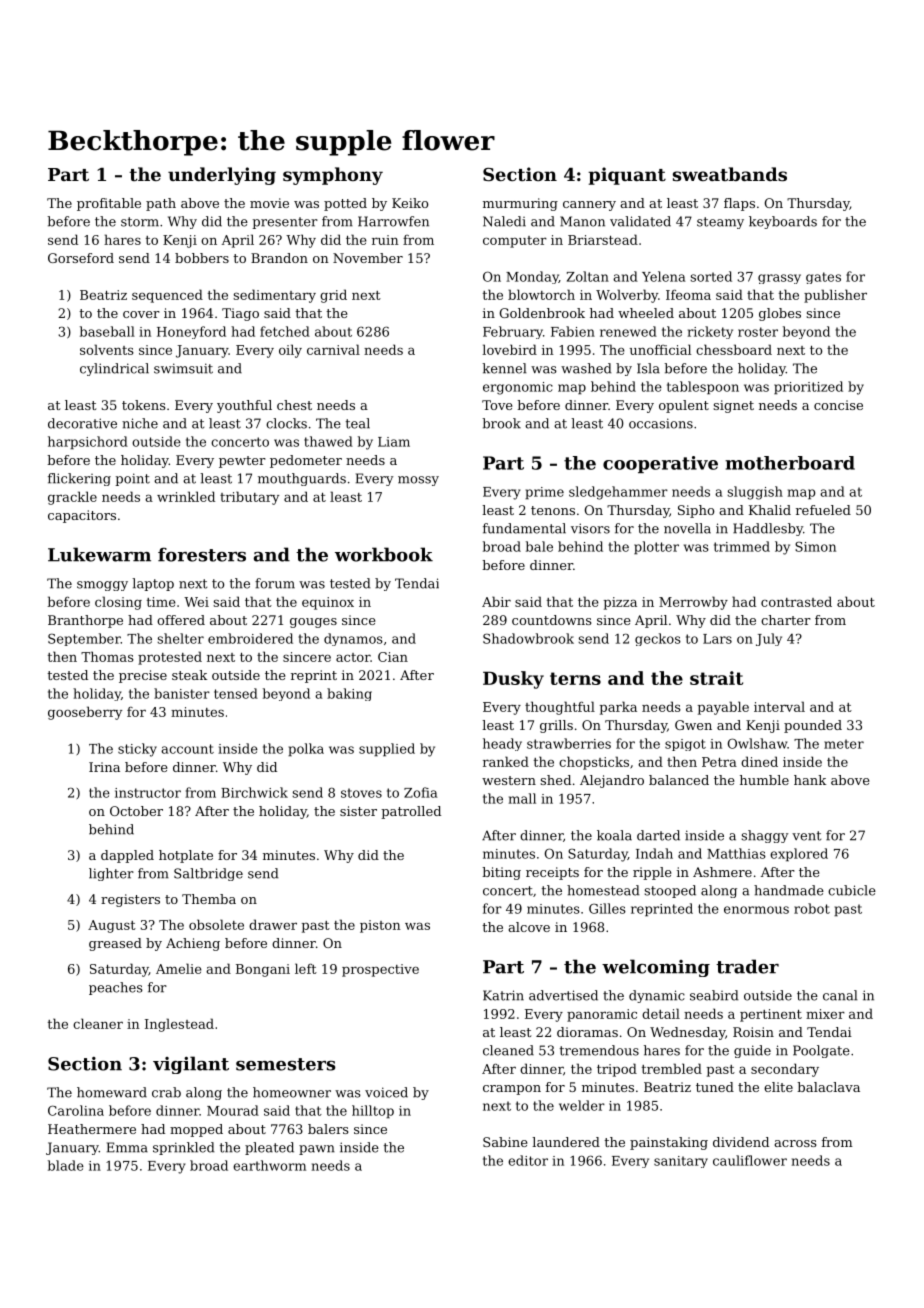  Describe the element at coordinates (552, 620) in the document. I see `countdowns` at that location.
